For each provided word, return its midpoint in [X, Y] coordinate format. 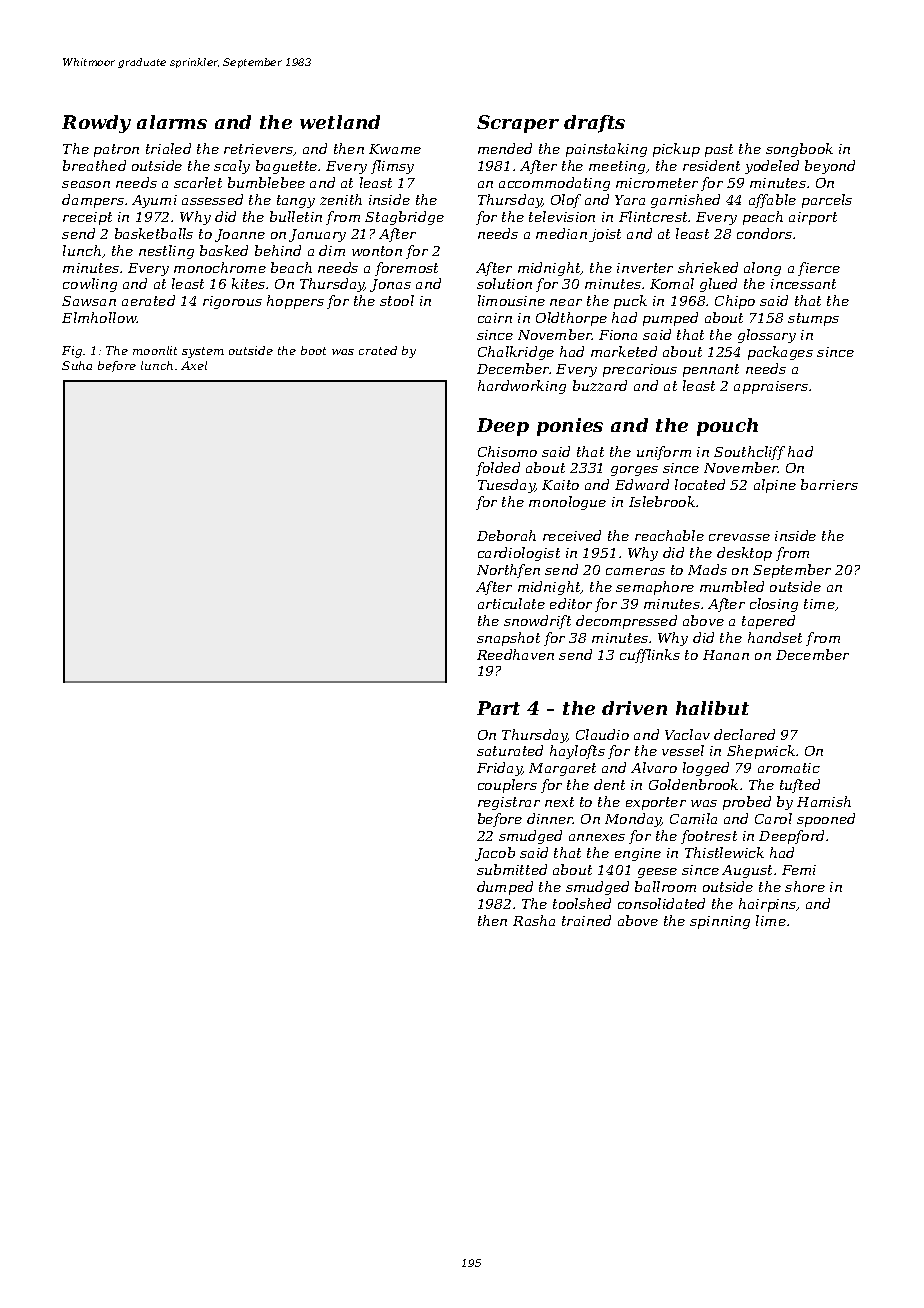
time [819, 604]
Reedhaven [515, 654]
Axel [194, 365]
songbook [799, 150]
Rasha [534, 920]
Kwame [395, 149]
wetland [340, 122]
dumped [505, 888]
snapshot [508, 639]
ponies [570, 427]
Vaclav [687, 734]
